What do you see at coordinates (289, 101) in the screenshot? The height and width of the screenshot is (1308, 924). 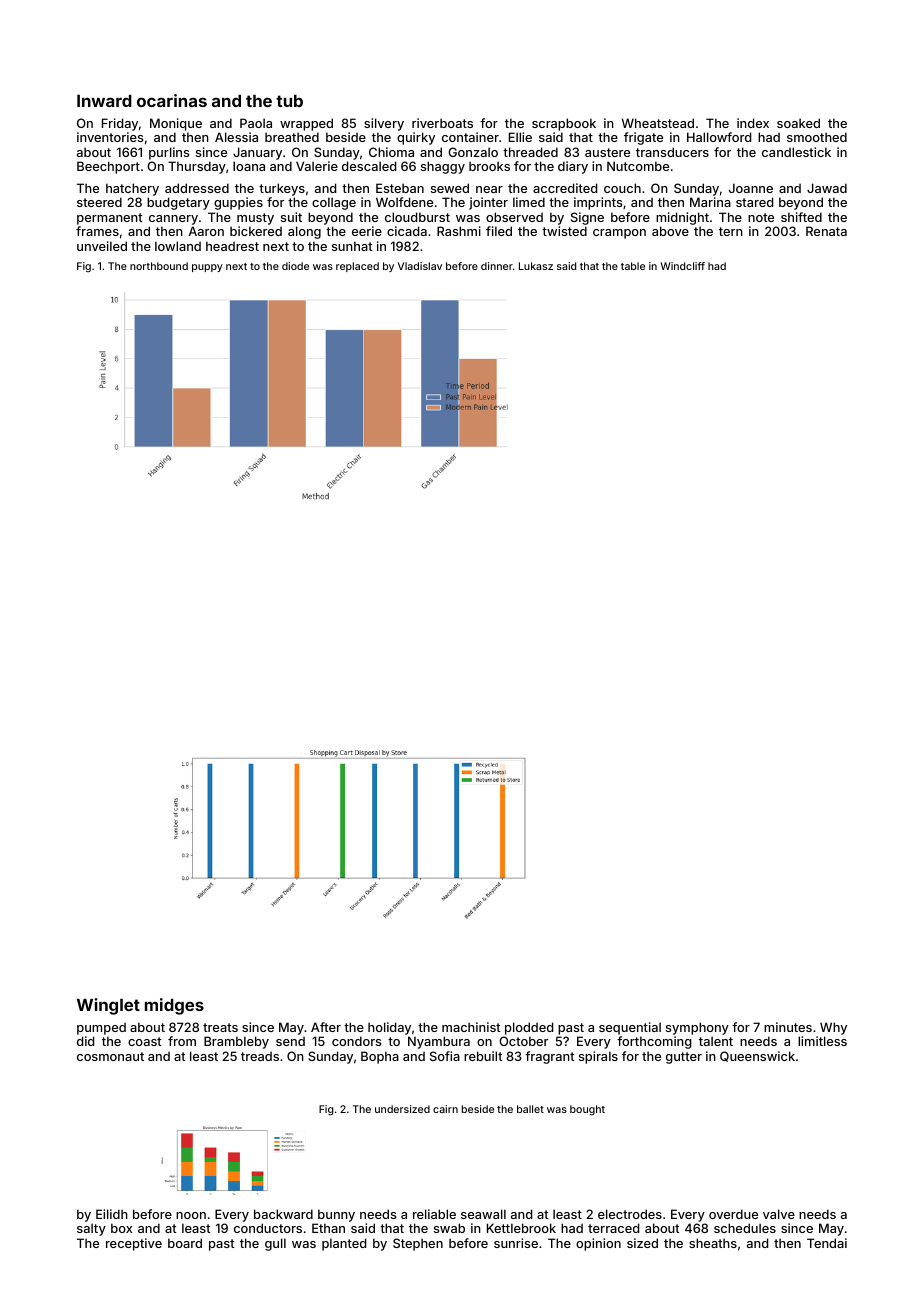 I see `tub` at bounding box center [289, 101].
